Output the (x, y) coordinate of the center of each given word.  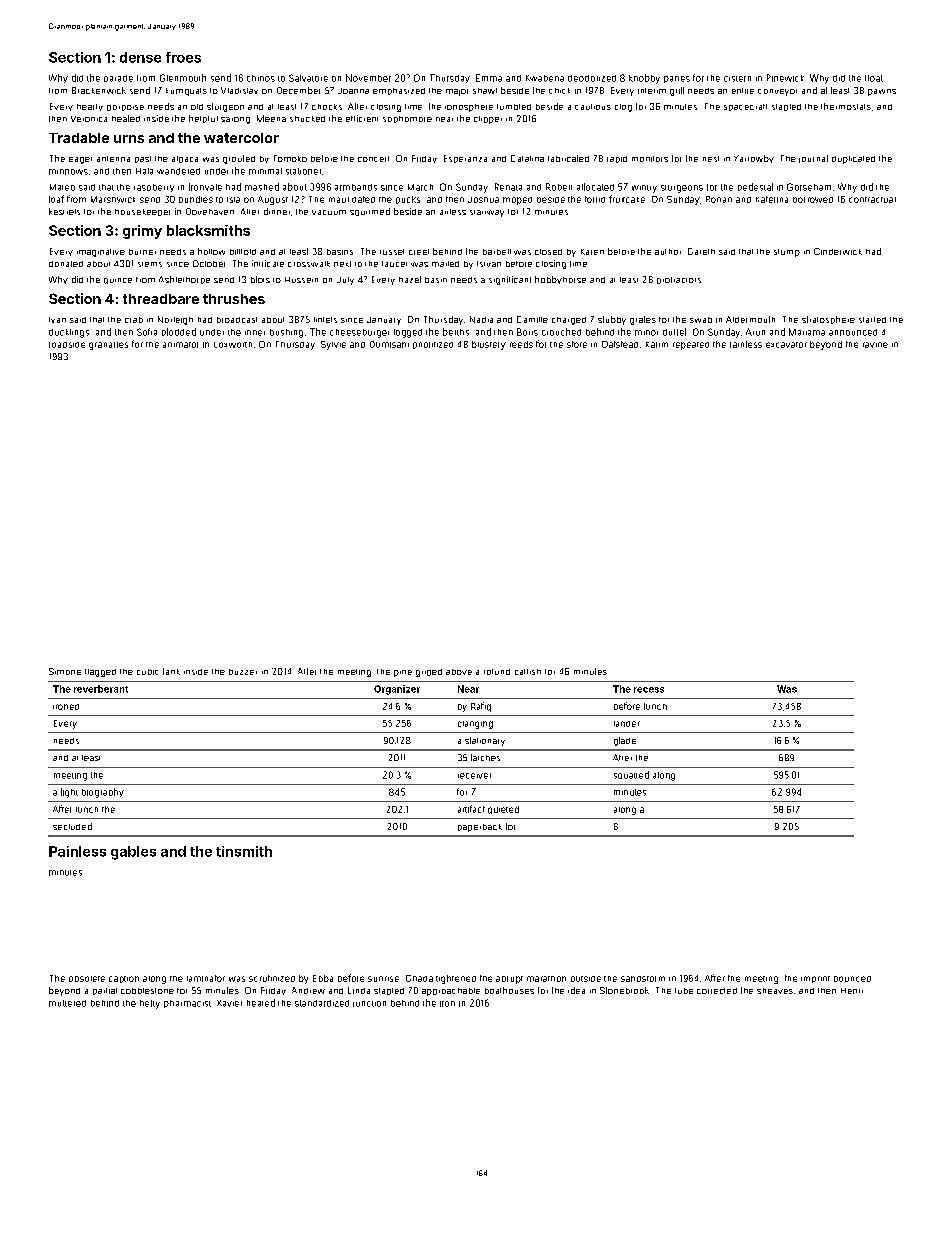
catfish (528, 672)
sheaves (775, 991)
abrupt (509, 980)
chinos (261, 78)
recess (649, 690)
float (874, 78)
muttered (67, 1003)
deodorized (592, 78)
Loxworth (233, 345)
